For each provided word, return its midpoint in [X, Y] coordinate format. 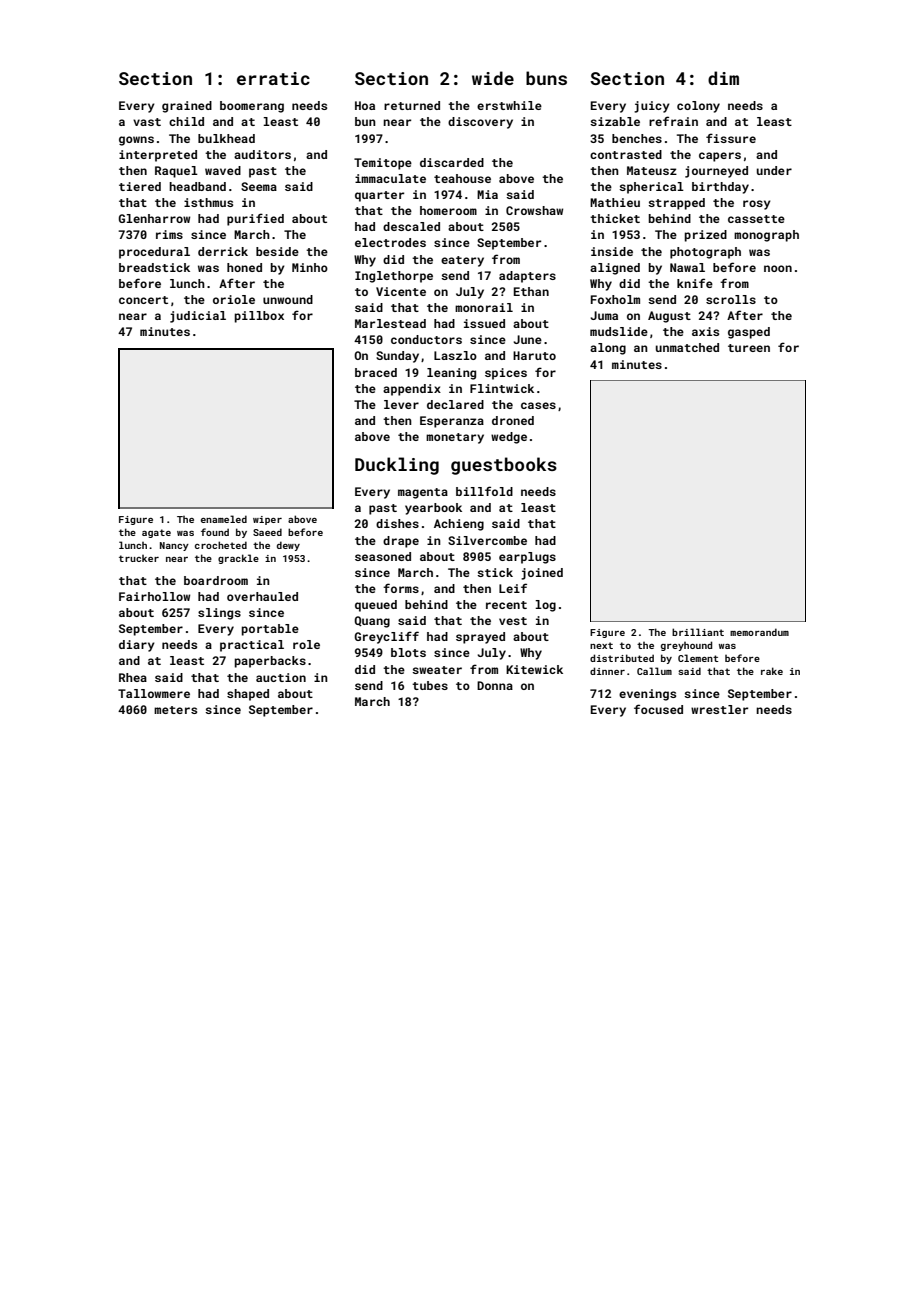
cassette [756, 219]
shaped [248, 695]
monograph [766, 236]
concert [143, 300]
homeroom [448, 210]
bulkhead [226, 138]
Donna [495, 685]
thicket [615, 218]
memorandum [759, 632]
